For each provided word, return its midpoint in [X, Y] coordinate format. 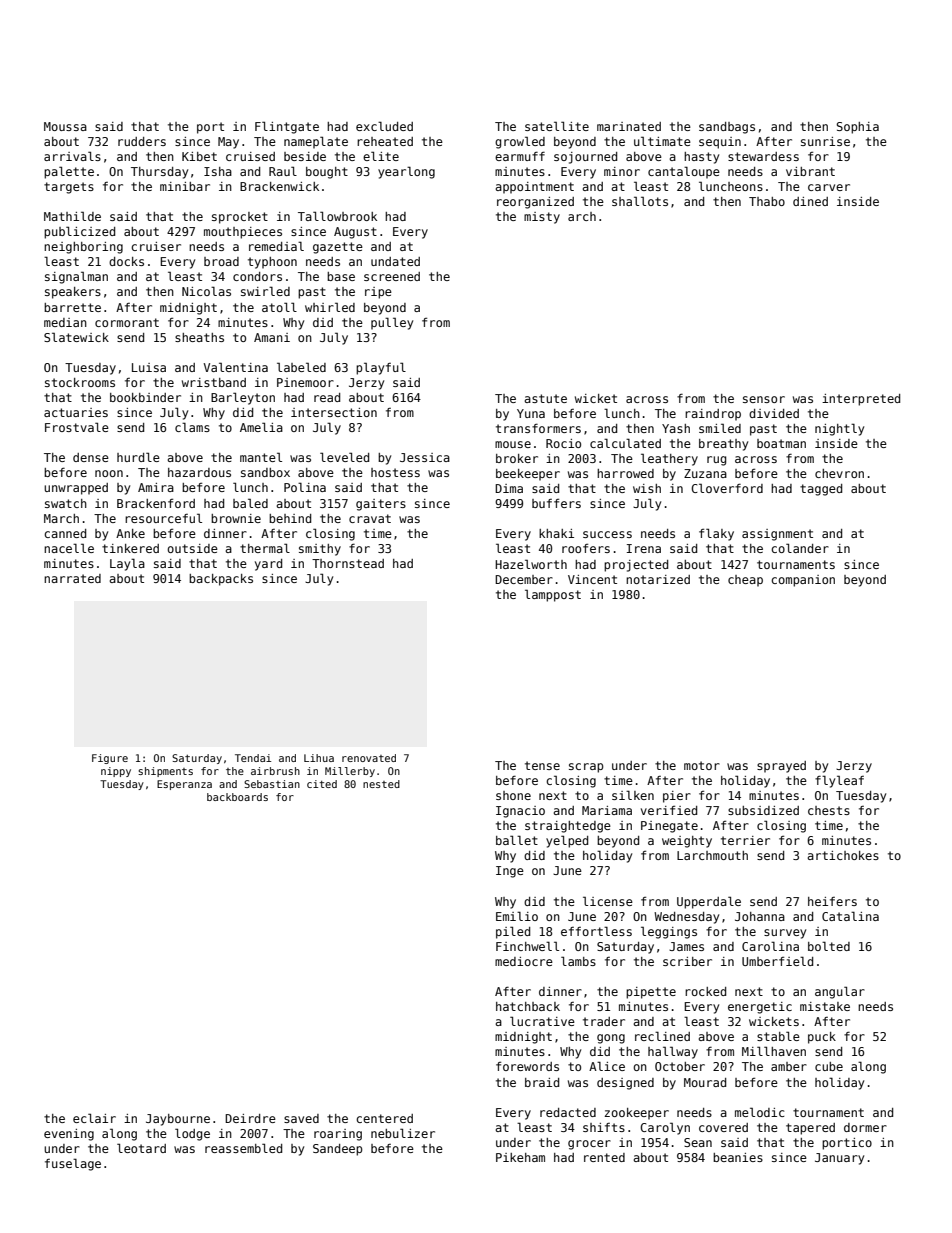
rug [716, 461]
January [839, 1159]
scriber [687, 961]
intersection [334, 412]
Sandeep [338, 1150]
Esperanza [184, 785]
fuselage [73, 1164]
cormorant [127, 322]
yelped [567, 841]
